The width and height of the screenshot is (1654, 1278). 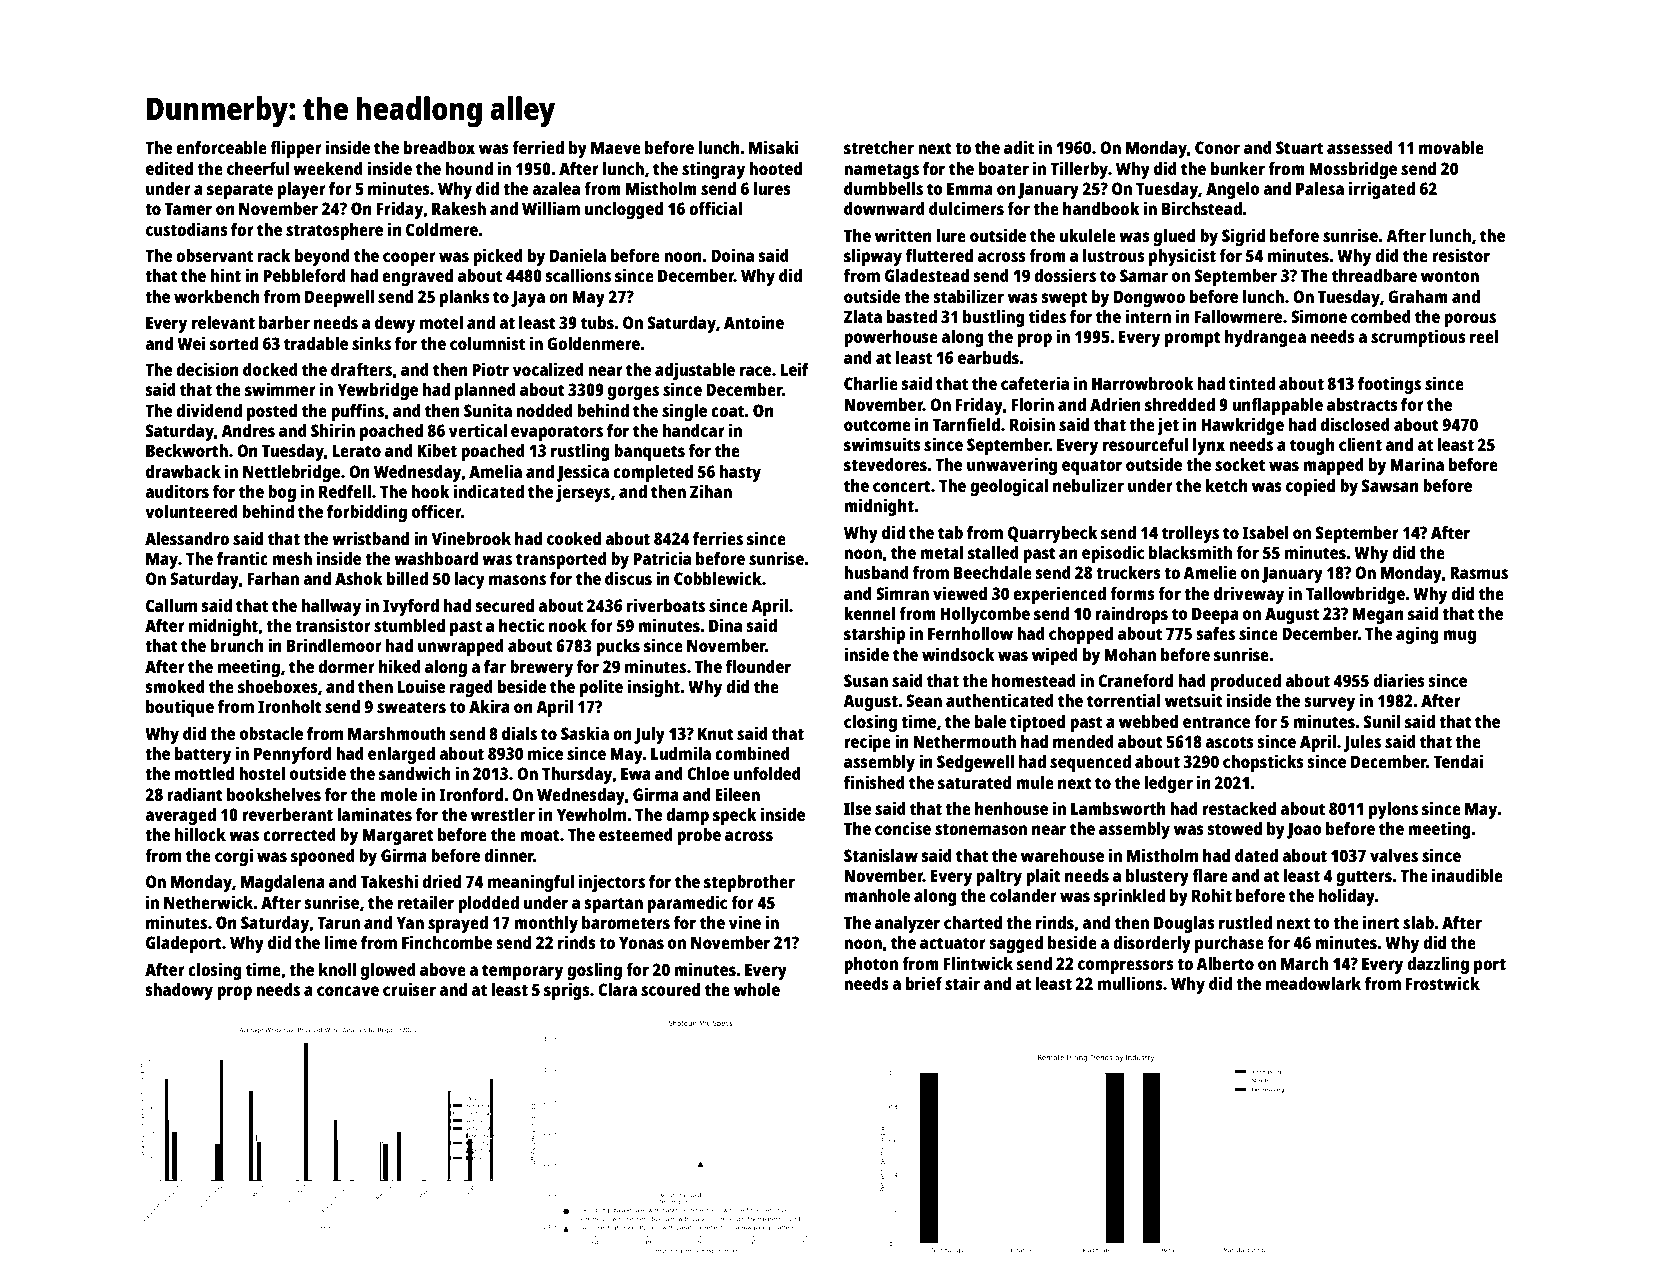 I want to click on Misaki, so click(x=774, y=147).
